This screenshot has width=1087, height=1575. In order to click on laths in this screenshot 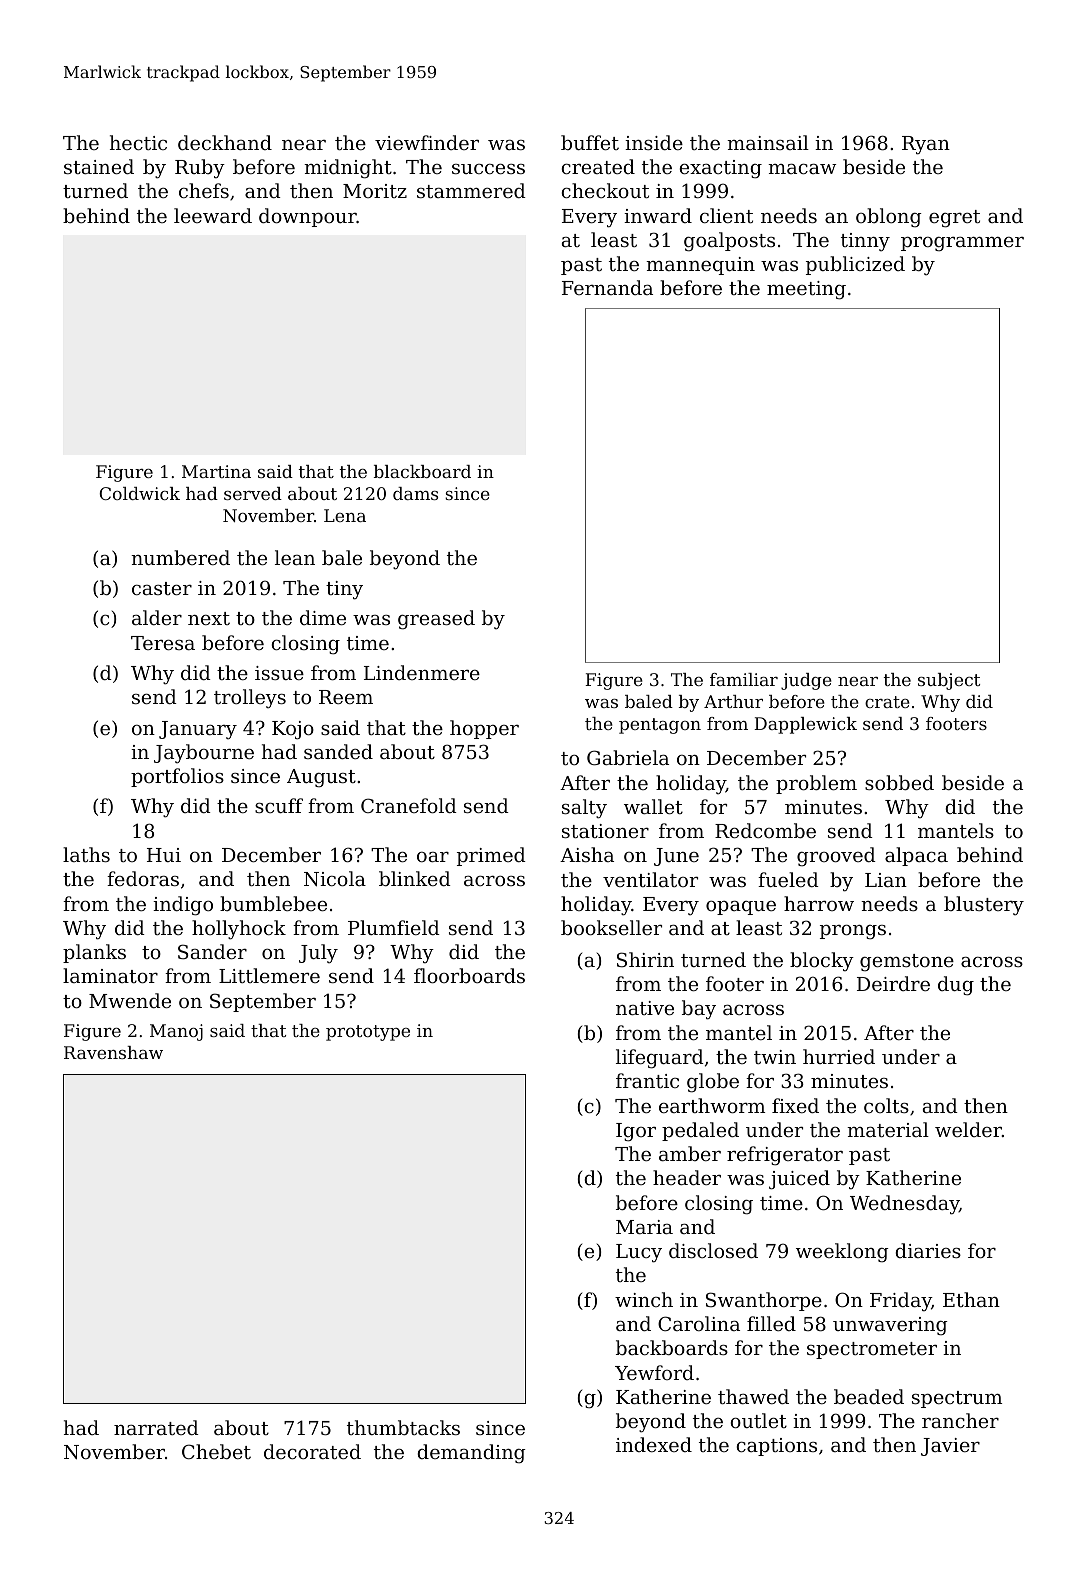, I will do `click(86, 854)`.
